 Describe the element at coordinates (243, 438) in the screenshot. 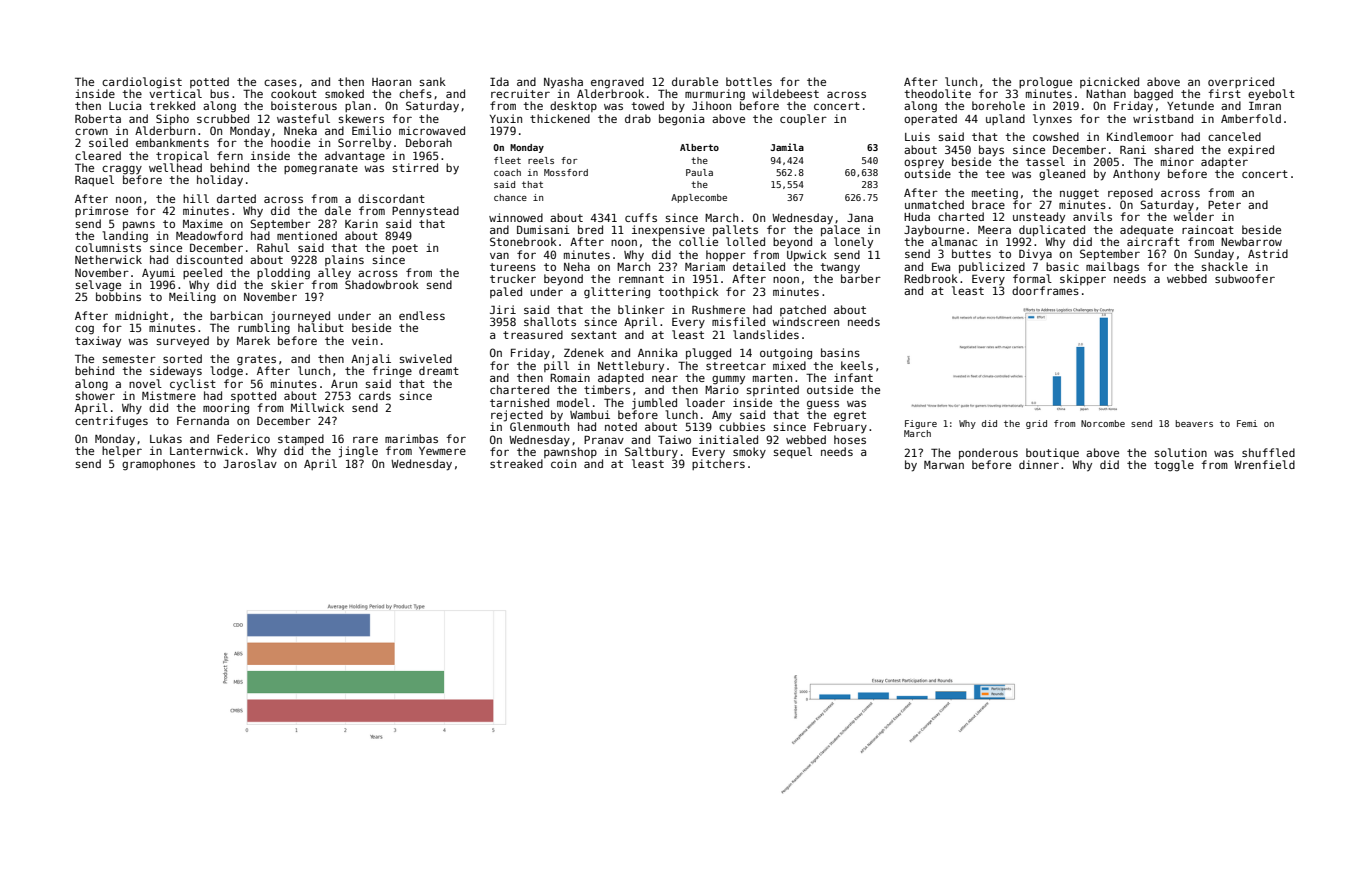

I see `Federico` at that location.
